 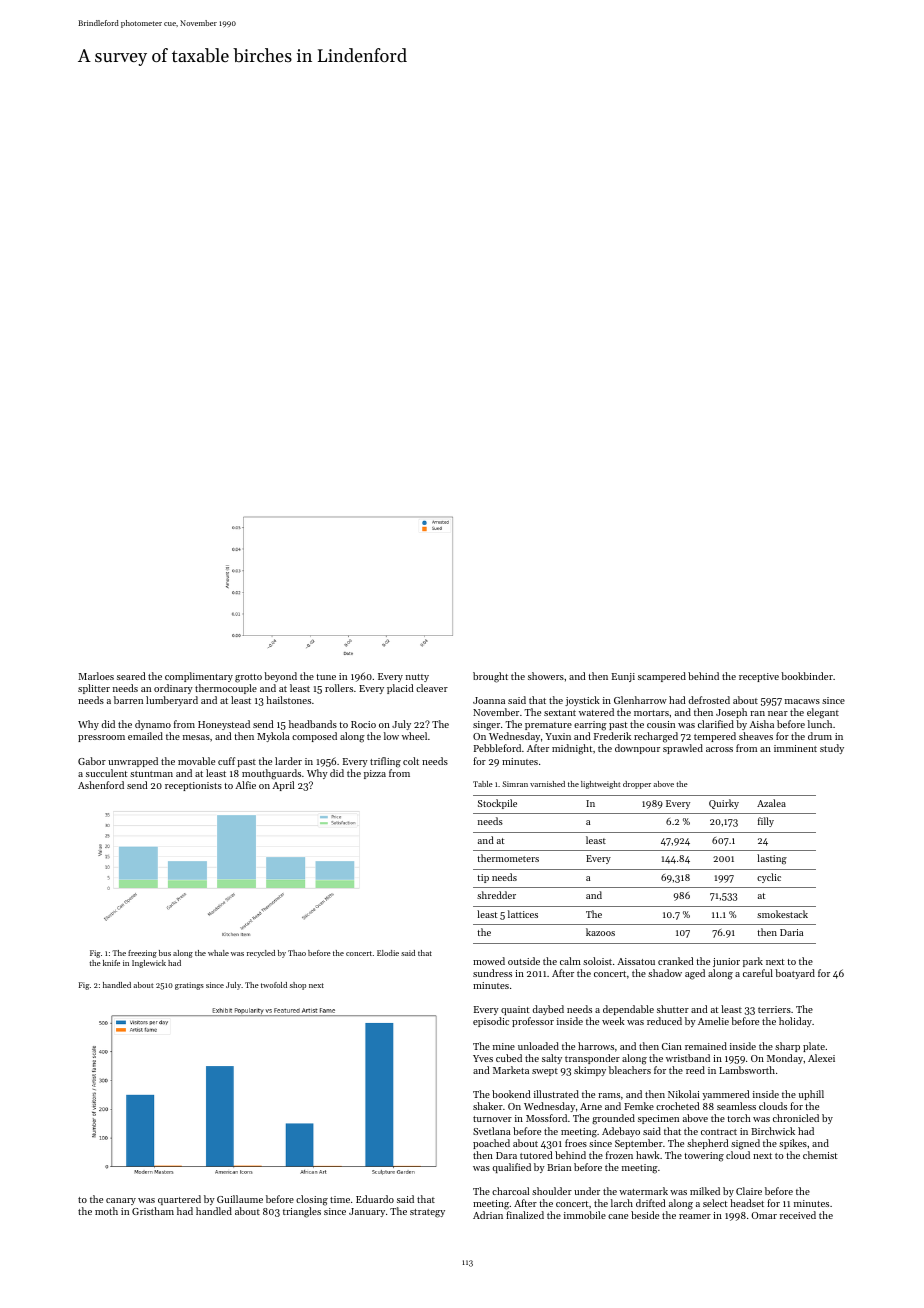 I want to click on splitter, so click(x=94, y=689).
